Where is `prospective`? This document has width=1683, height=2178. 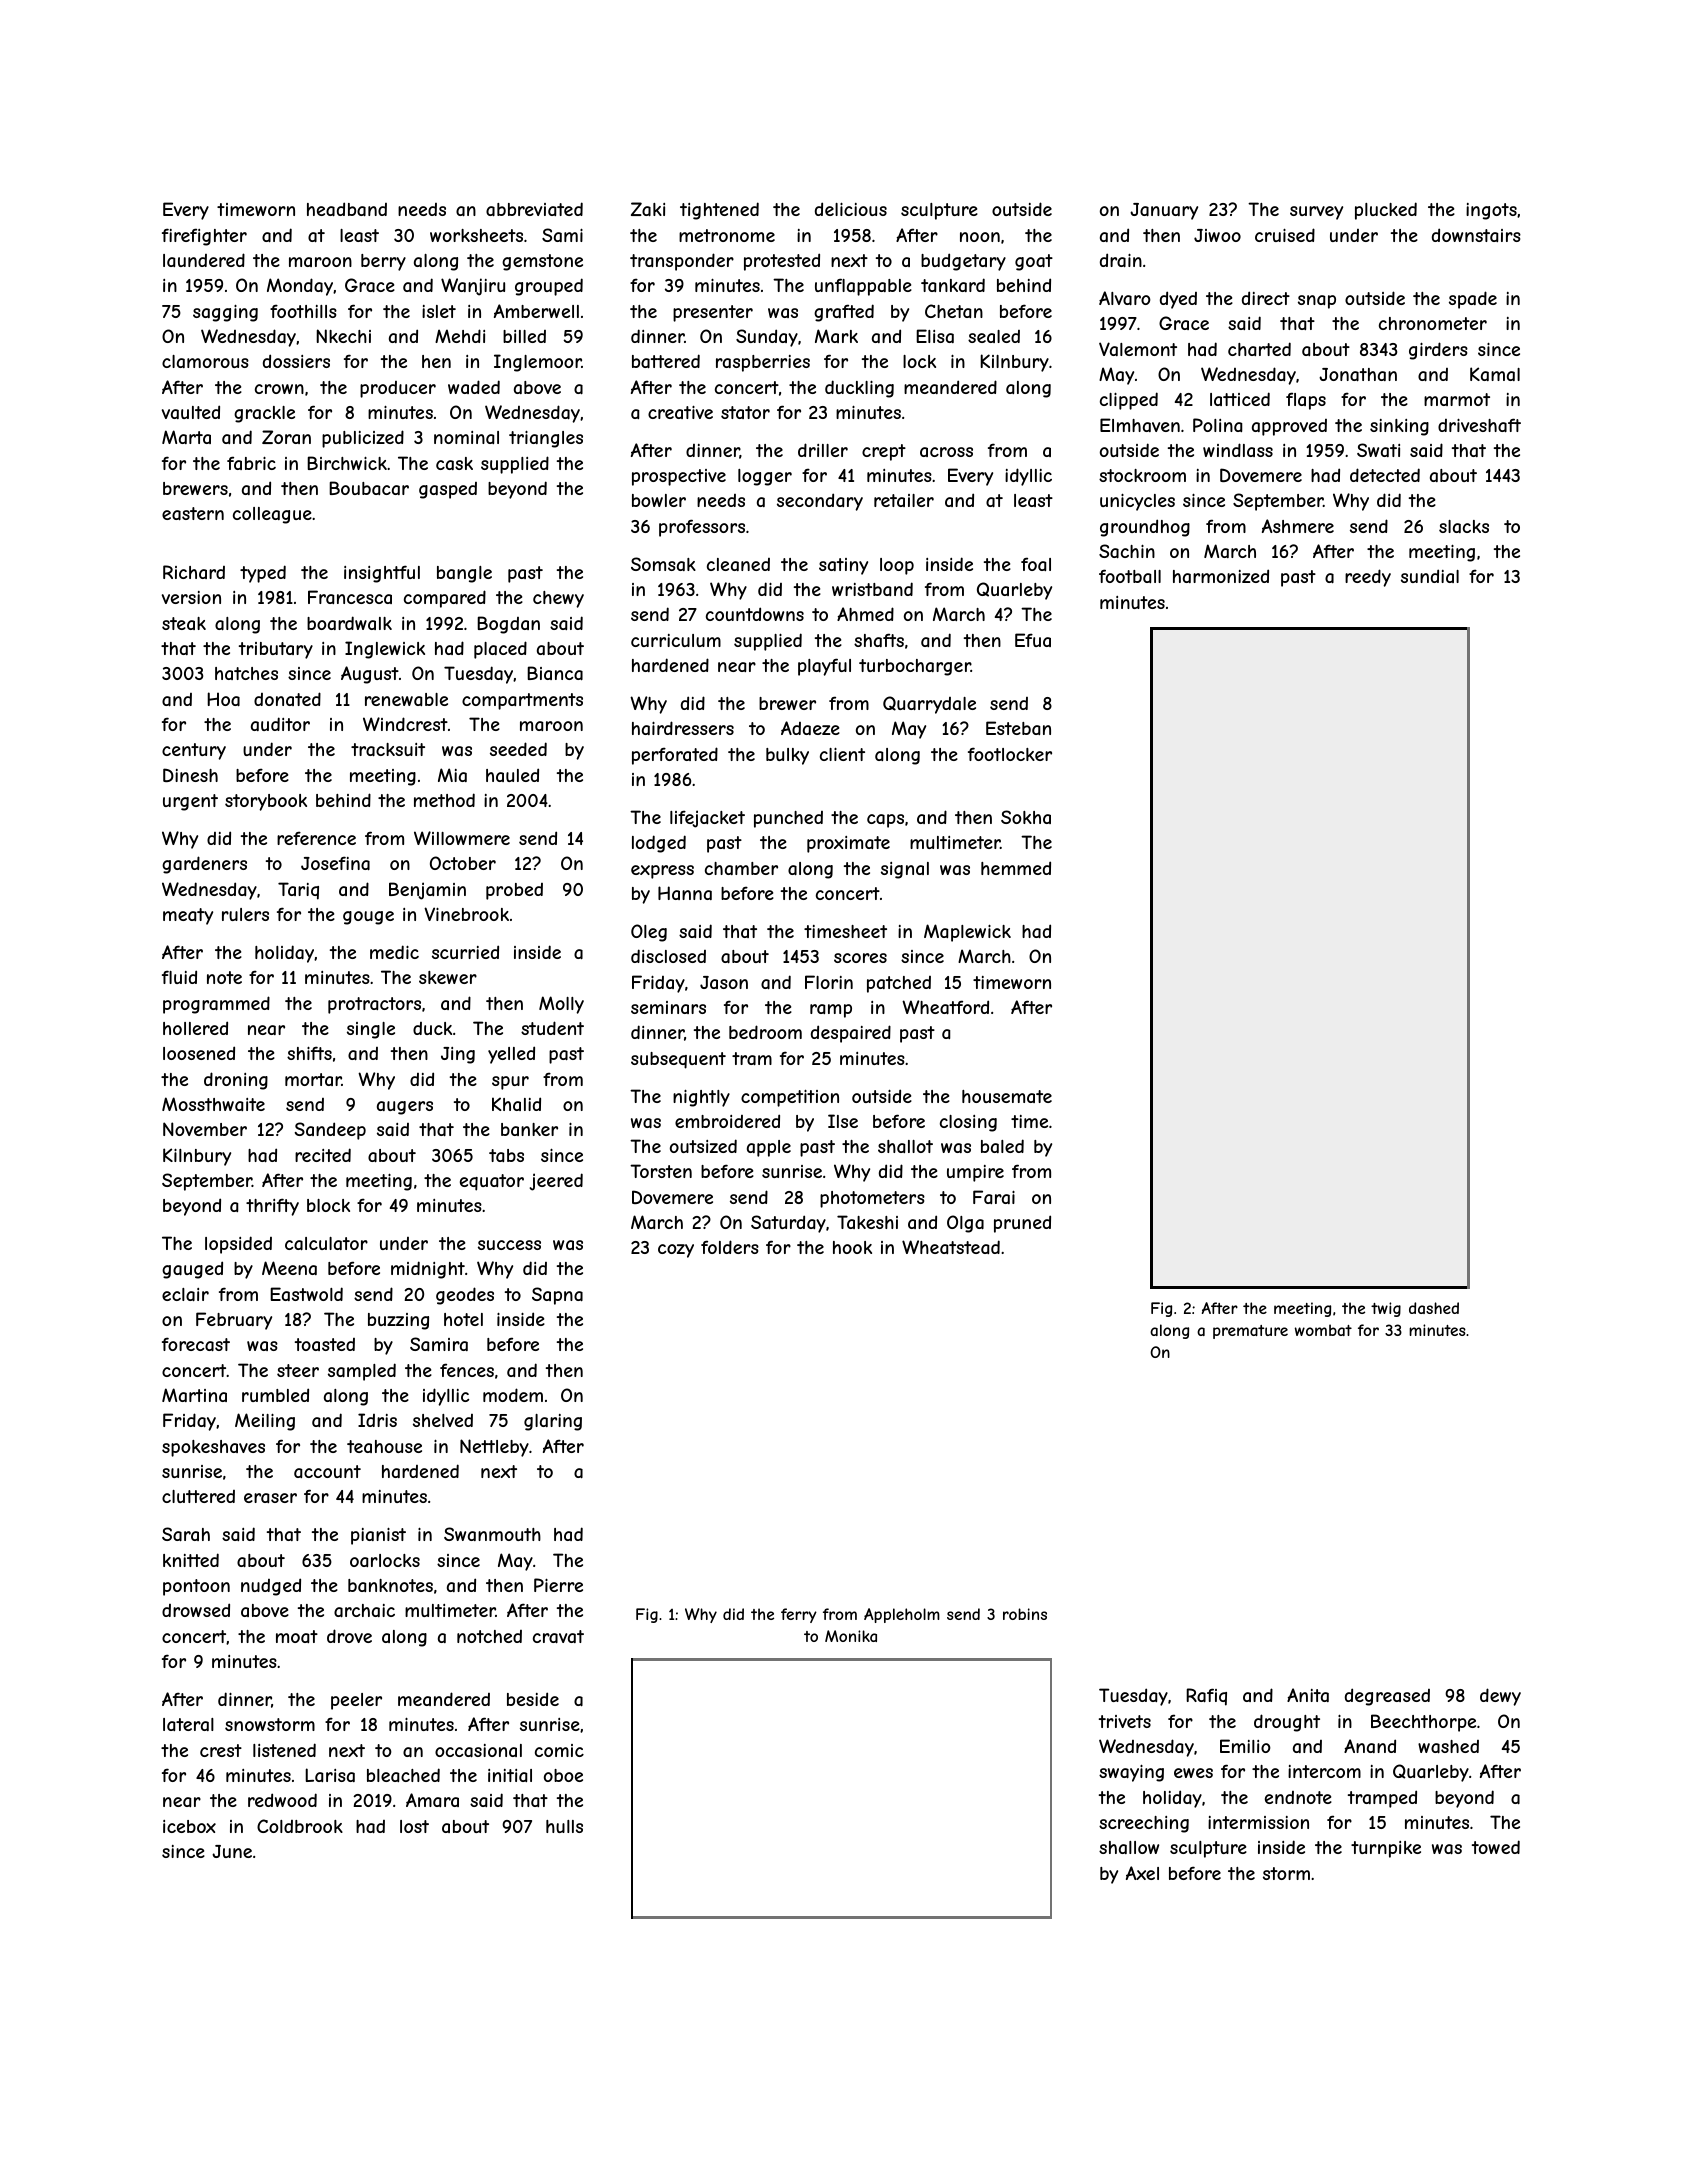 prospective is located at coordinates (679, 477).
